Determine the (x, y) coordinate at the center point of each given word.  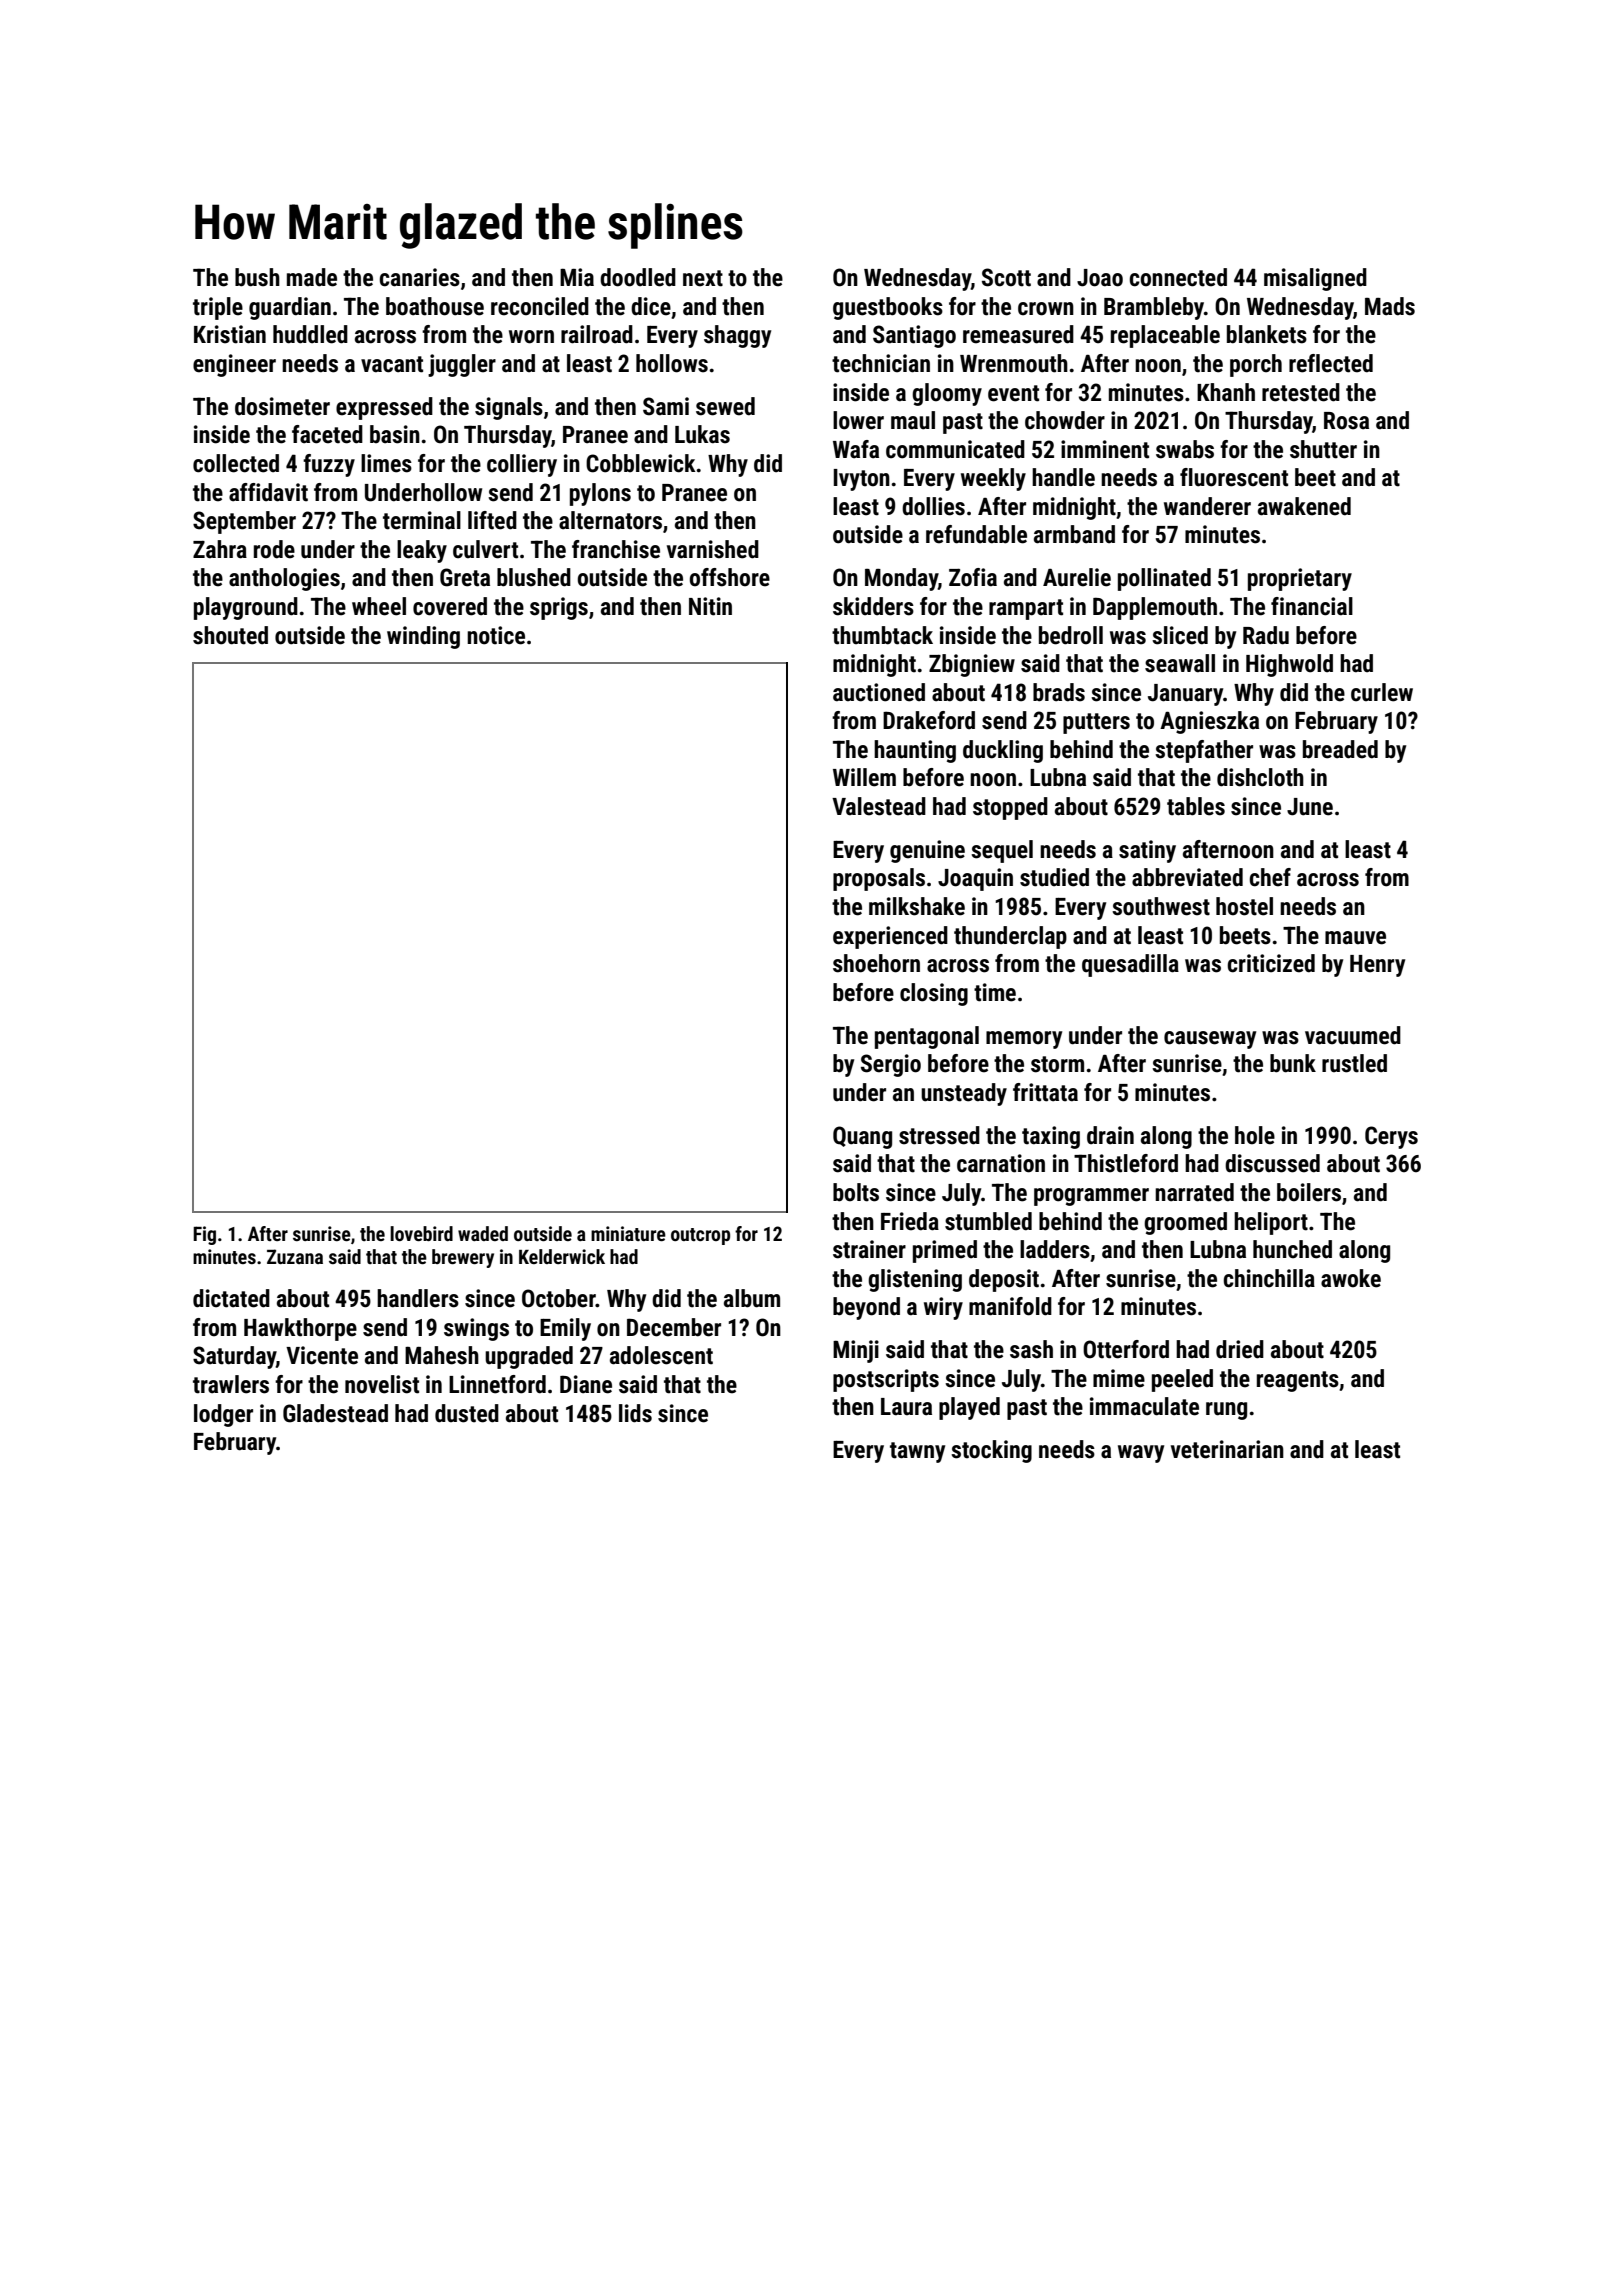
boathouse (435, 306)
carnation (1001, 1163)
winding (423, 637)
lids (635, 1413)
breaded (1340, 749)
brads (1059, 692)
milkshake (917, 906)
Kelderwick (562, 1256)
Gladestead (335, 1413)
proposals (879, 879)
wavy (1141, 1454)
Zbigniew (972, 665)
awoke (1351, 1278)
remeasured (1018, 334)
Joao (1100, 278)
